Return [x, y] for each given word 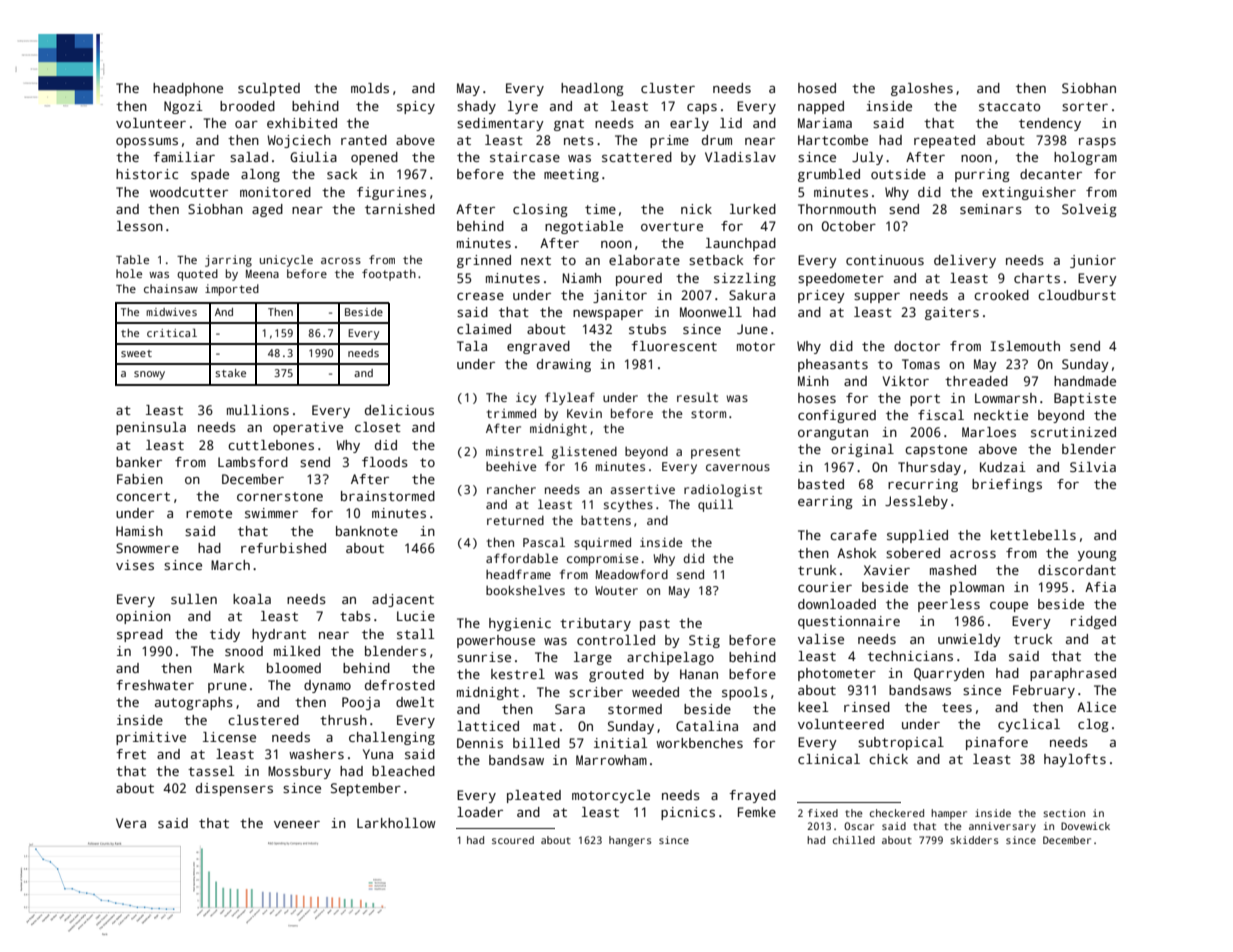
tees [957, 707]
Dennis [480, 743]
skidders [974, 840]
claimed [484, 329]
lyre [523, 107]
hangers [630, 841]
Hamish [139, 531]
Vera [131, 823]
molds [370, 88]
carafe [853, 535]
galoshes [922, 89]
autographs [194, 703]
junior [1093, 261]
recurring [923, 485]
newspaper [608, 315]
